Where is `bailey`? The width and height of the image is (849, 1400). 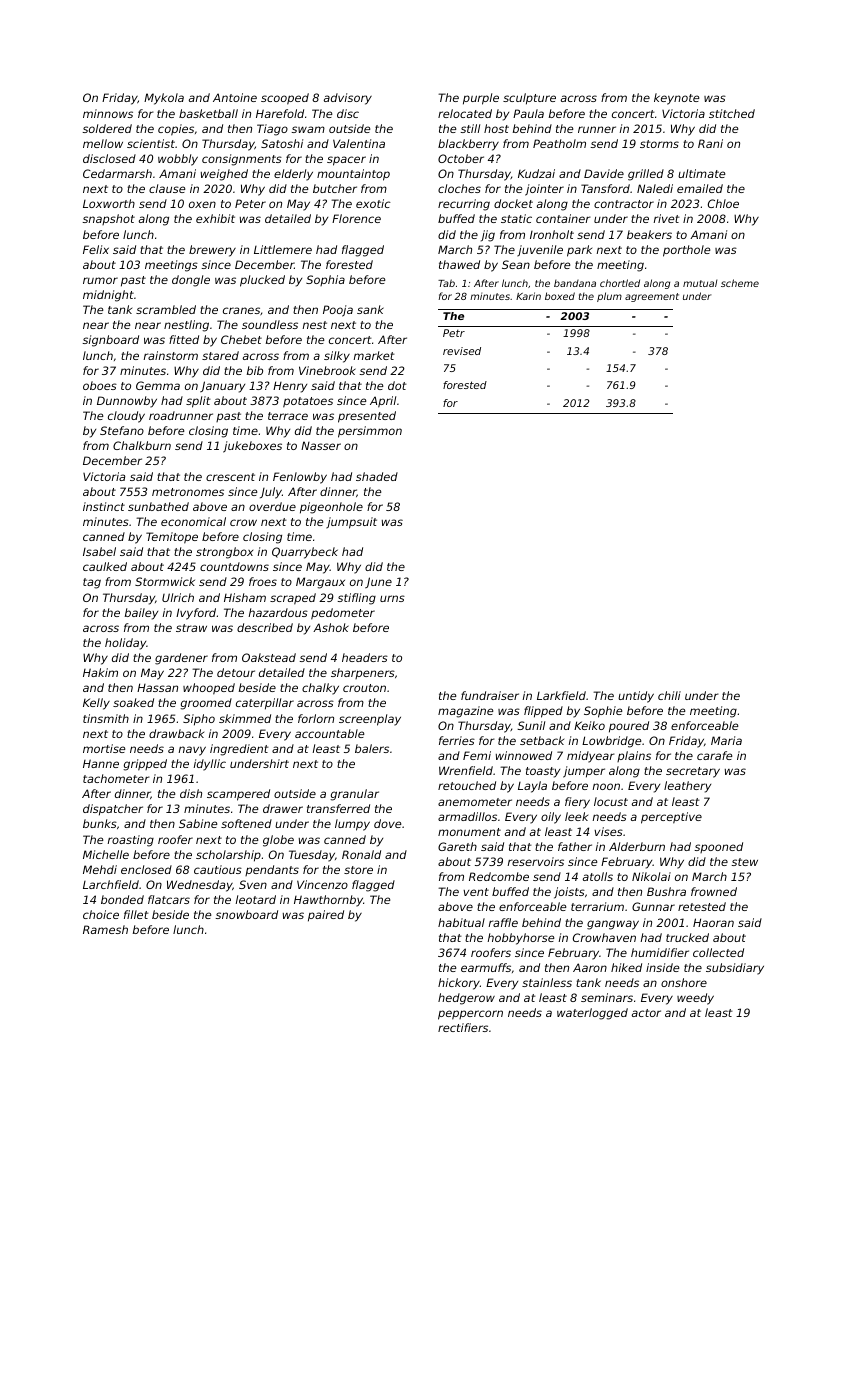 bailey is located at coordinates (141, 614).
